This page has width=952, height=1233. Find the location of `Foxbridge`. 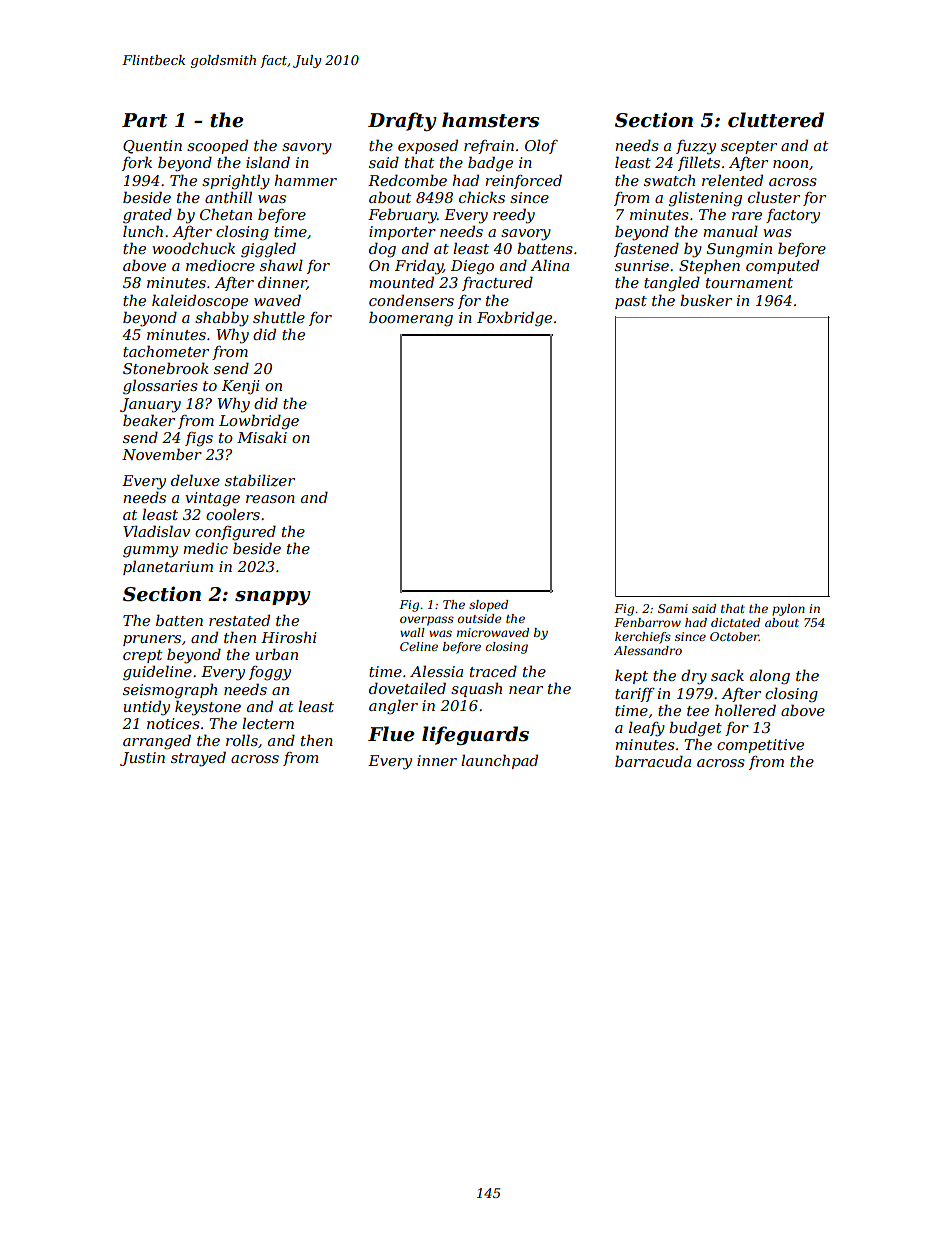

Foxbridge is located at coordinates (514, 319).
